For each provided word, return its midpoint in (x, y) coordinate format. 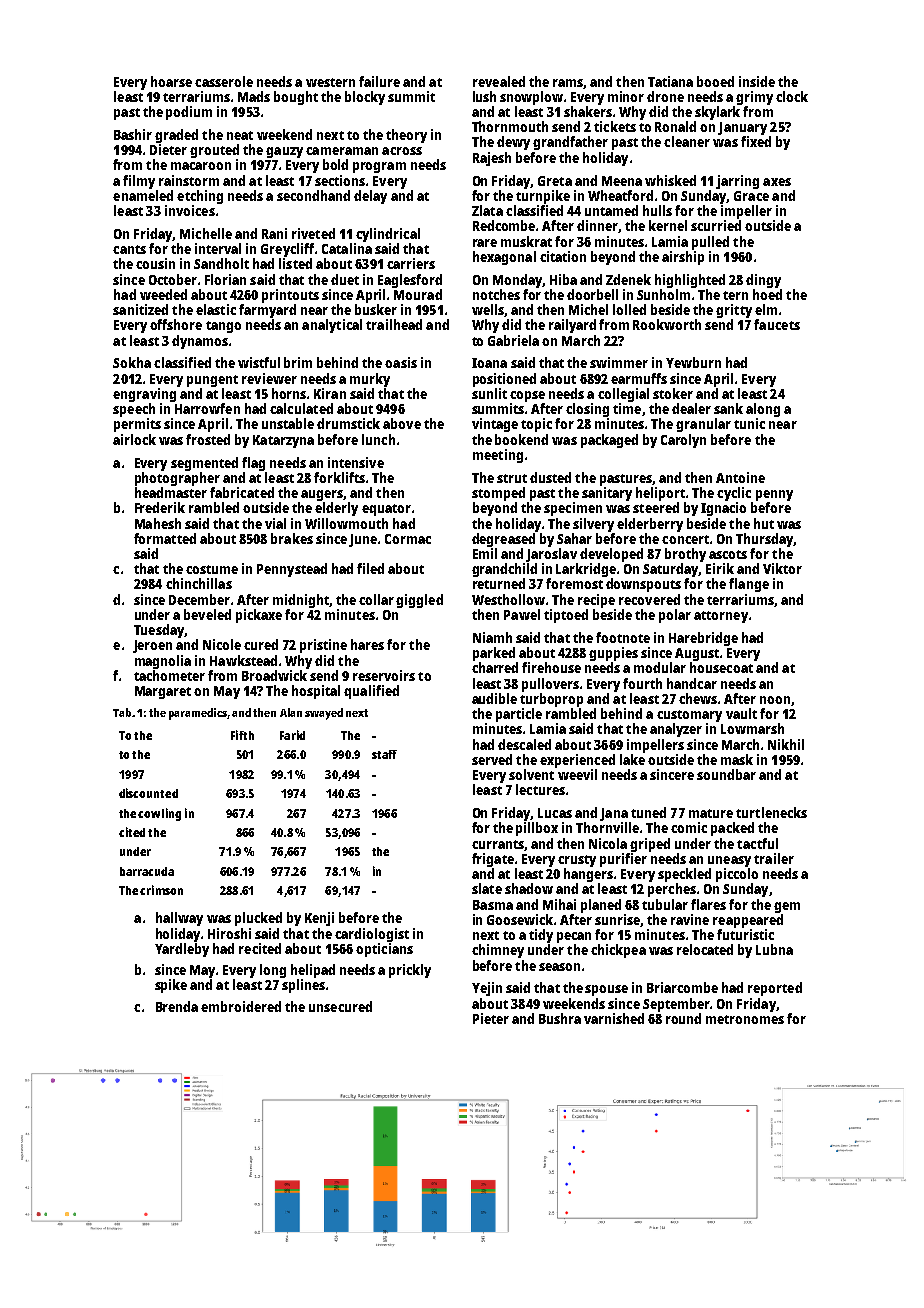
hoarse (171, 81)
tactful (757, 843)
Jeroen (152, 646)
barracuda (147, 871)
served (492, 759)
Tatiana (670, 81)
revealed (499, 81)
